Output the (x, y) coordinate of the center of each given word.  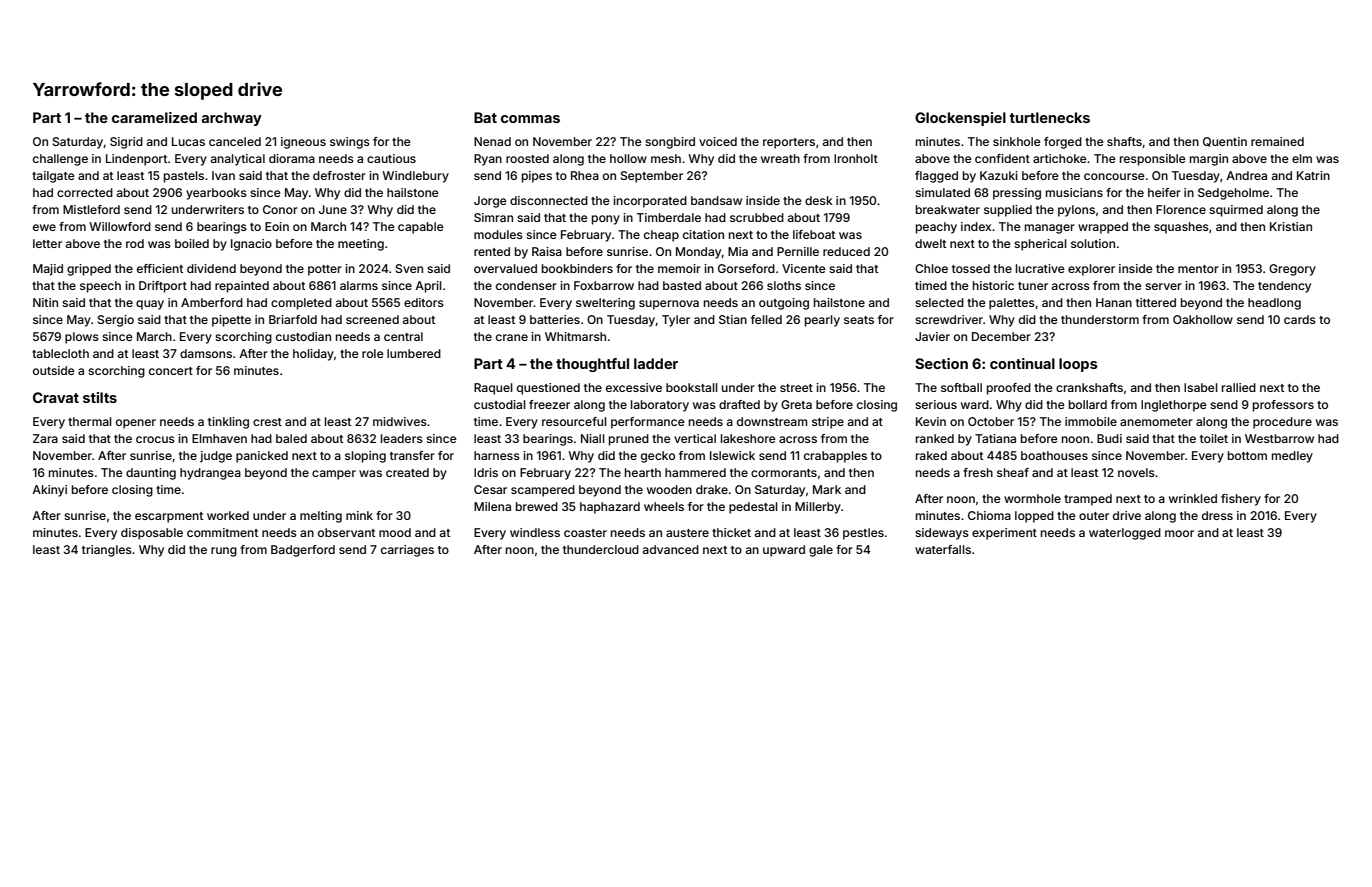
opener (136, 424)
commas (530, 119)
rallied (1239, 387)
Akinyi (49, 491)
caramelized (154, 117)
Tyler (676, 321)
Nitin (45, 302)
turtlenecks (1049, 117)
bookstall (692, 387)
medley (1292, 457)
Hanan (1114, 302)
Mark (827, 489)
